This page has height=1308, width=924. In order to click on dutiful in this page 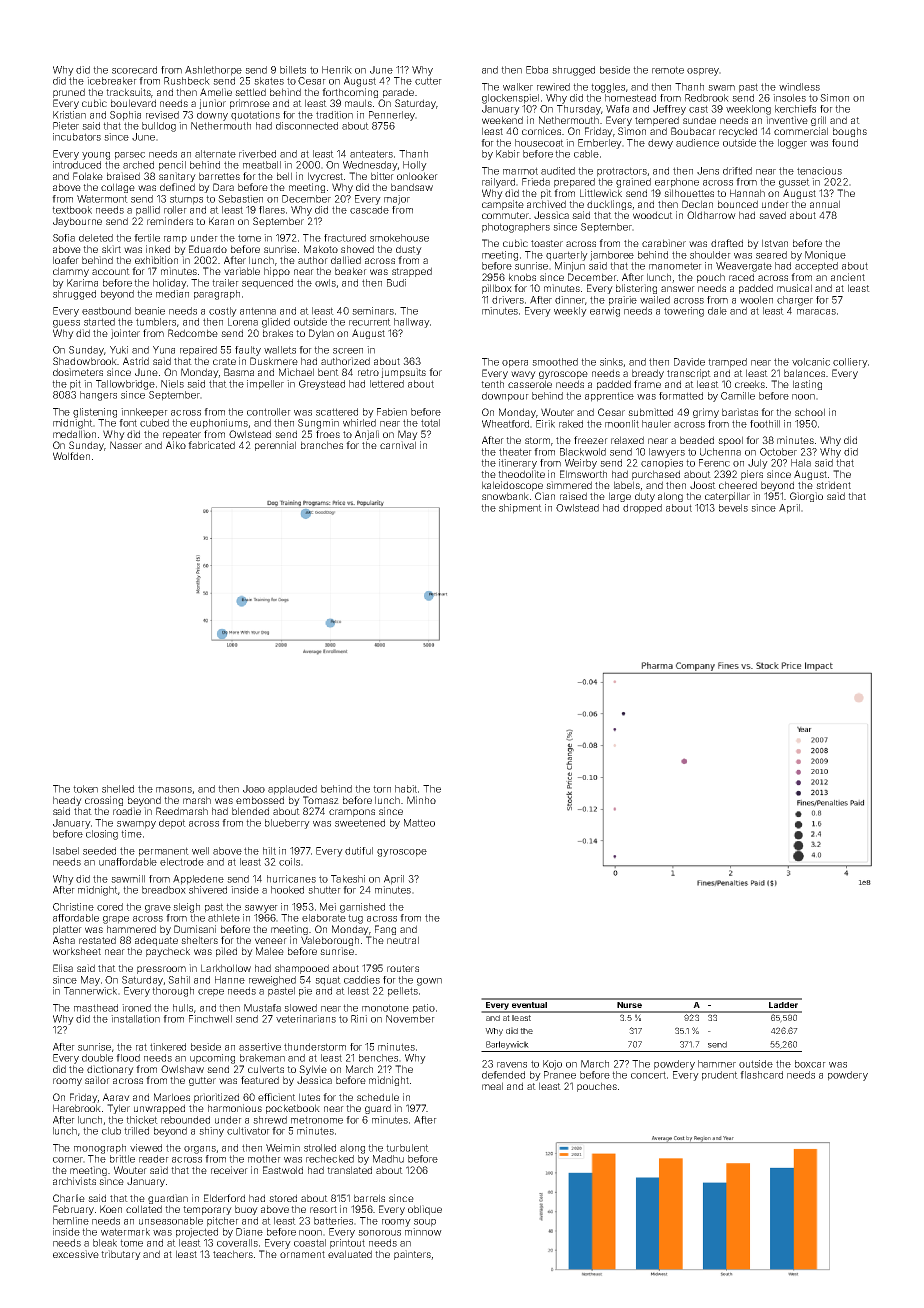, I will do `click(359, 851)`.
